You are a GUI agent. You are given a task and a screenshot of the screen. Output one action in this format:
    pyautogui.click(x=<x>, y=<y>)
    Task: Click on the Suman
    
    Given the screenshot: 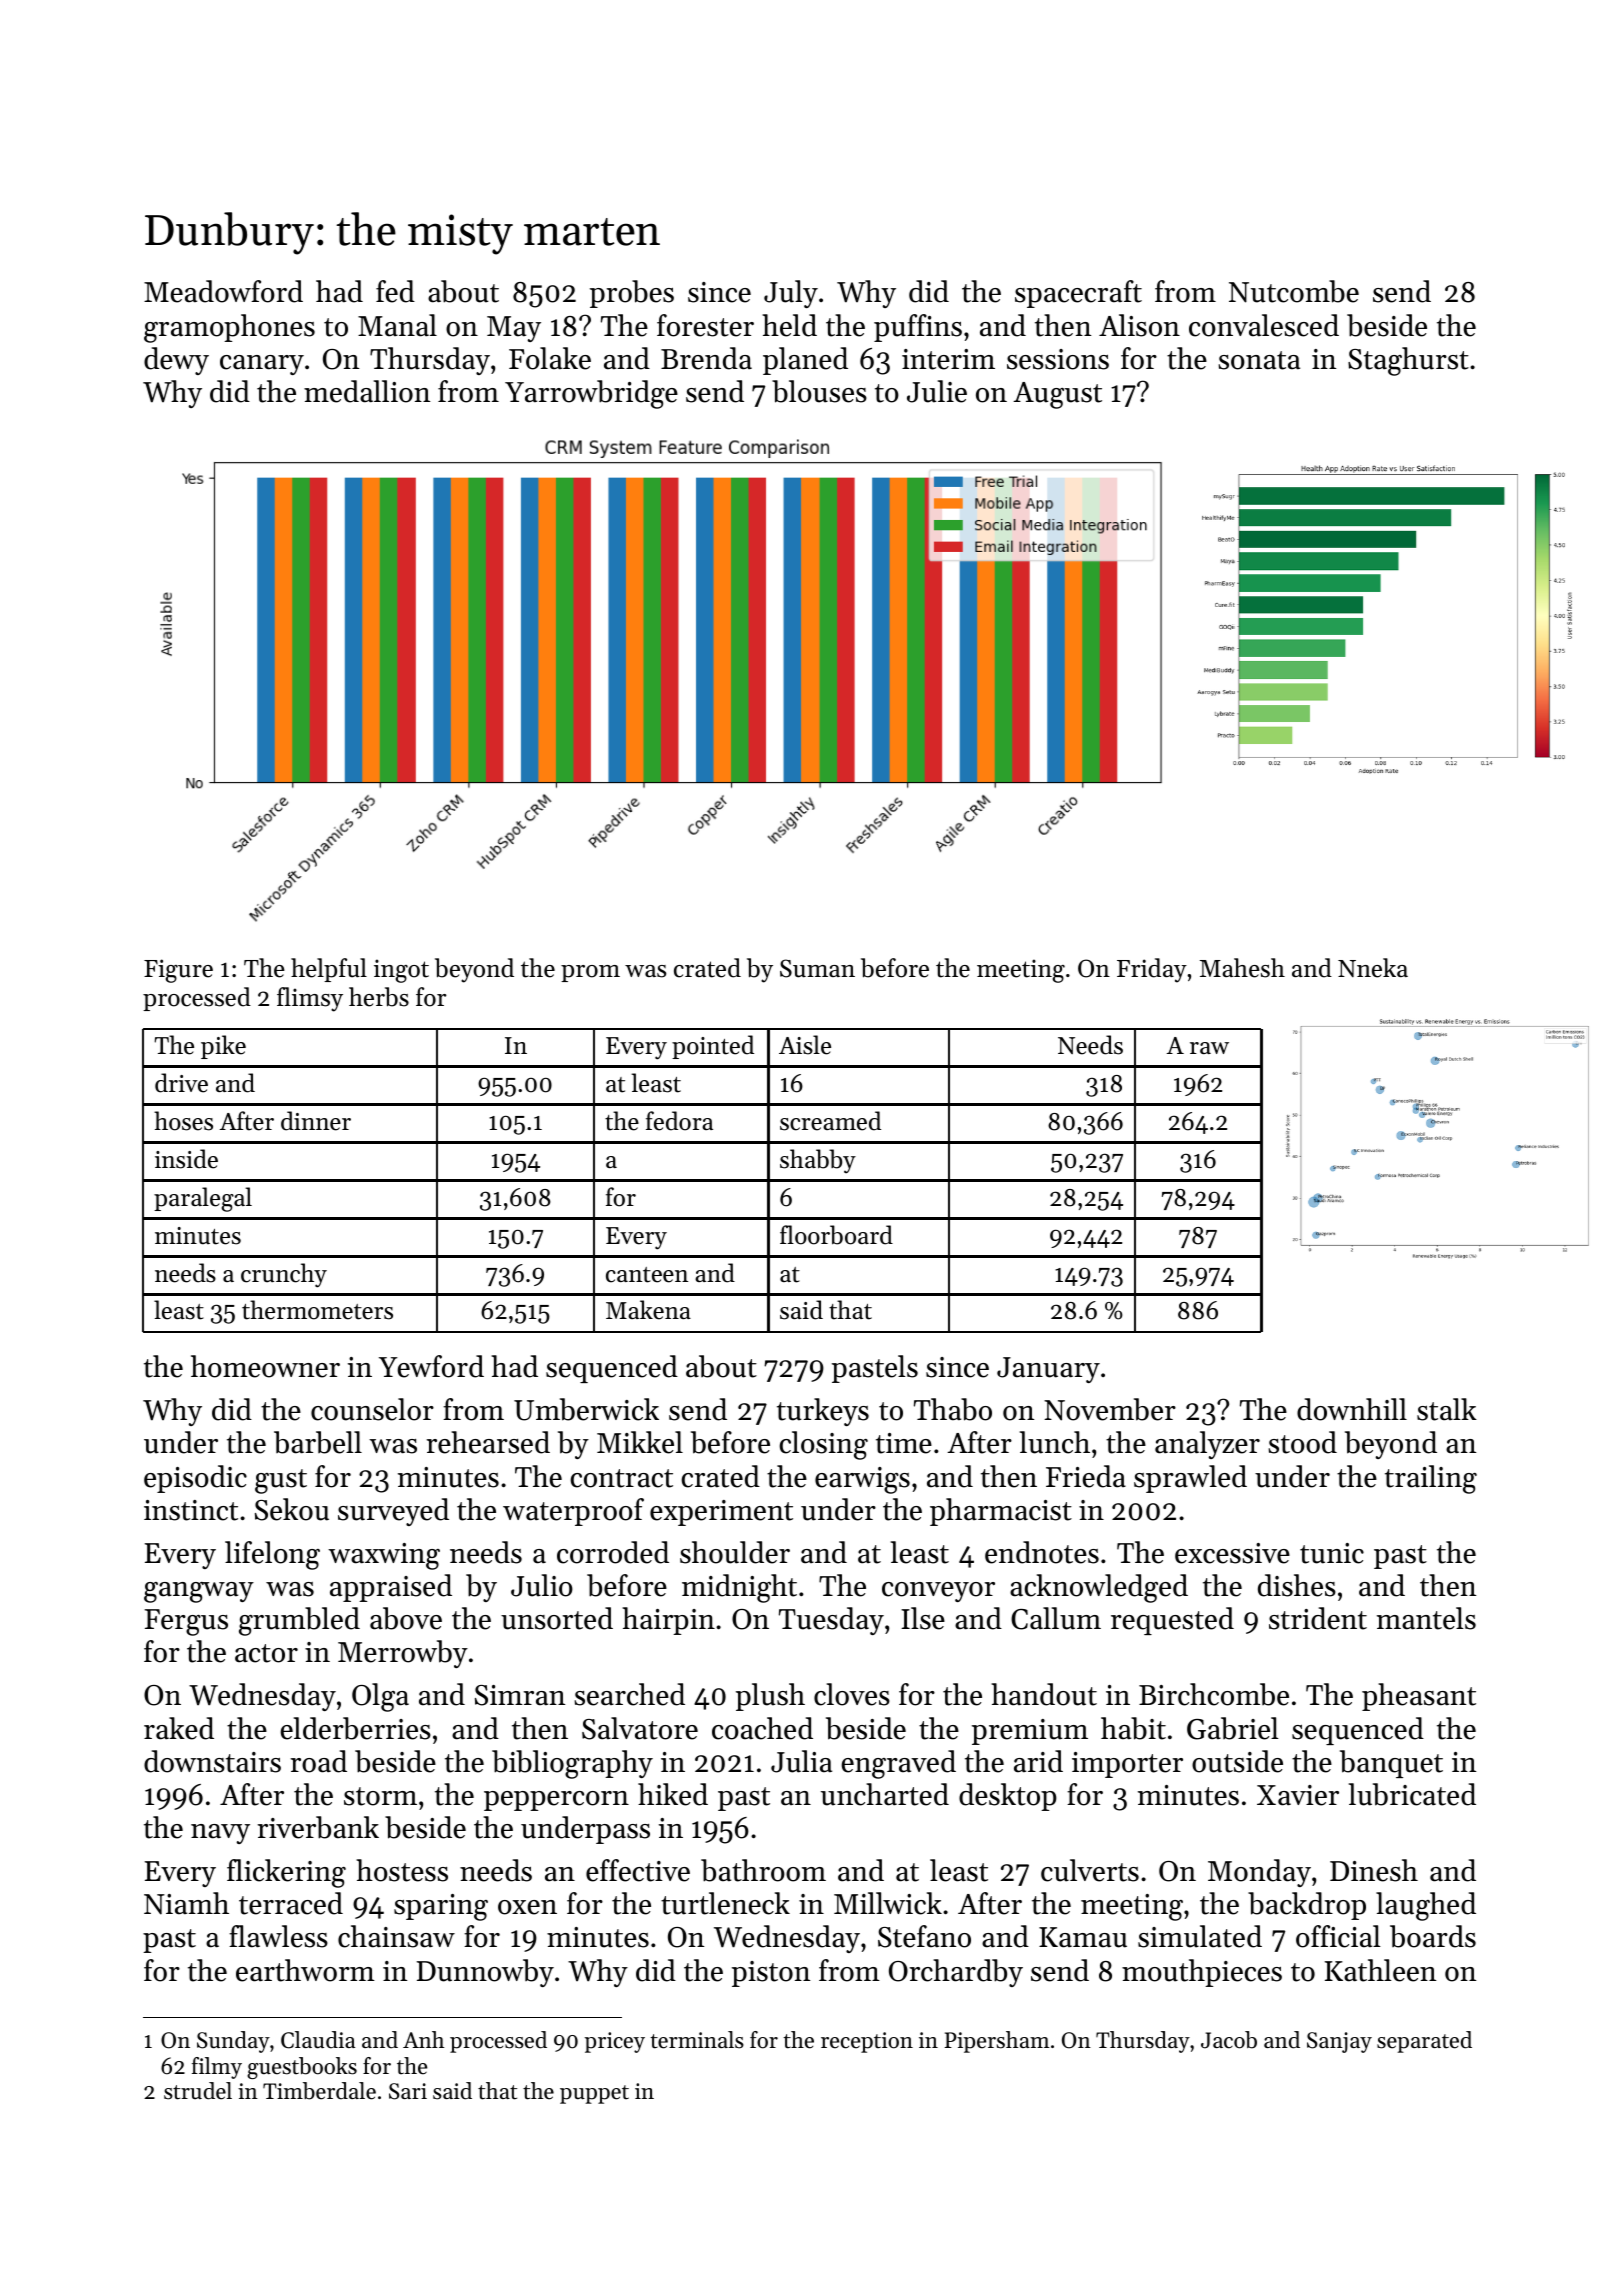 What is the action you would take?
    pyautogui.click(x=817, y=968)
